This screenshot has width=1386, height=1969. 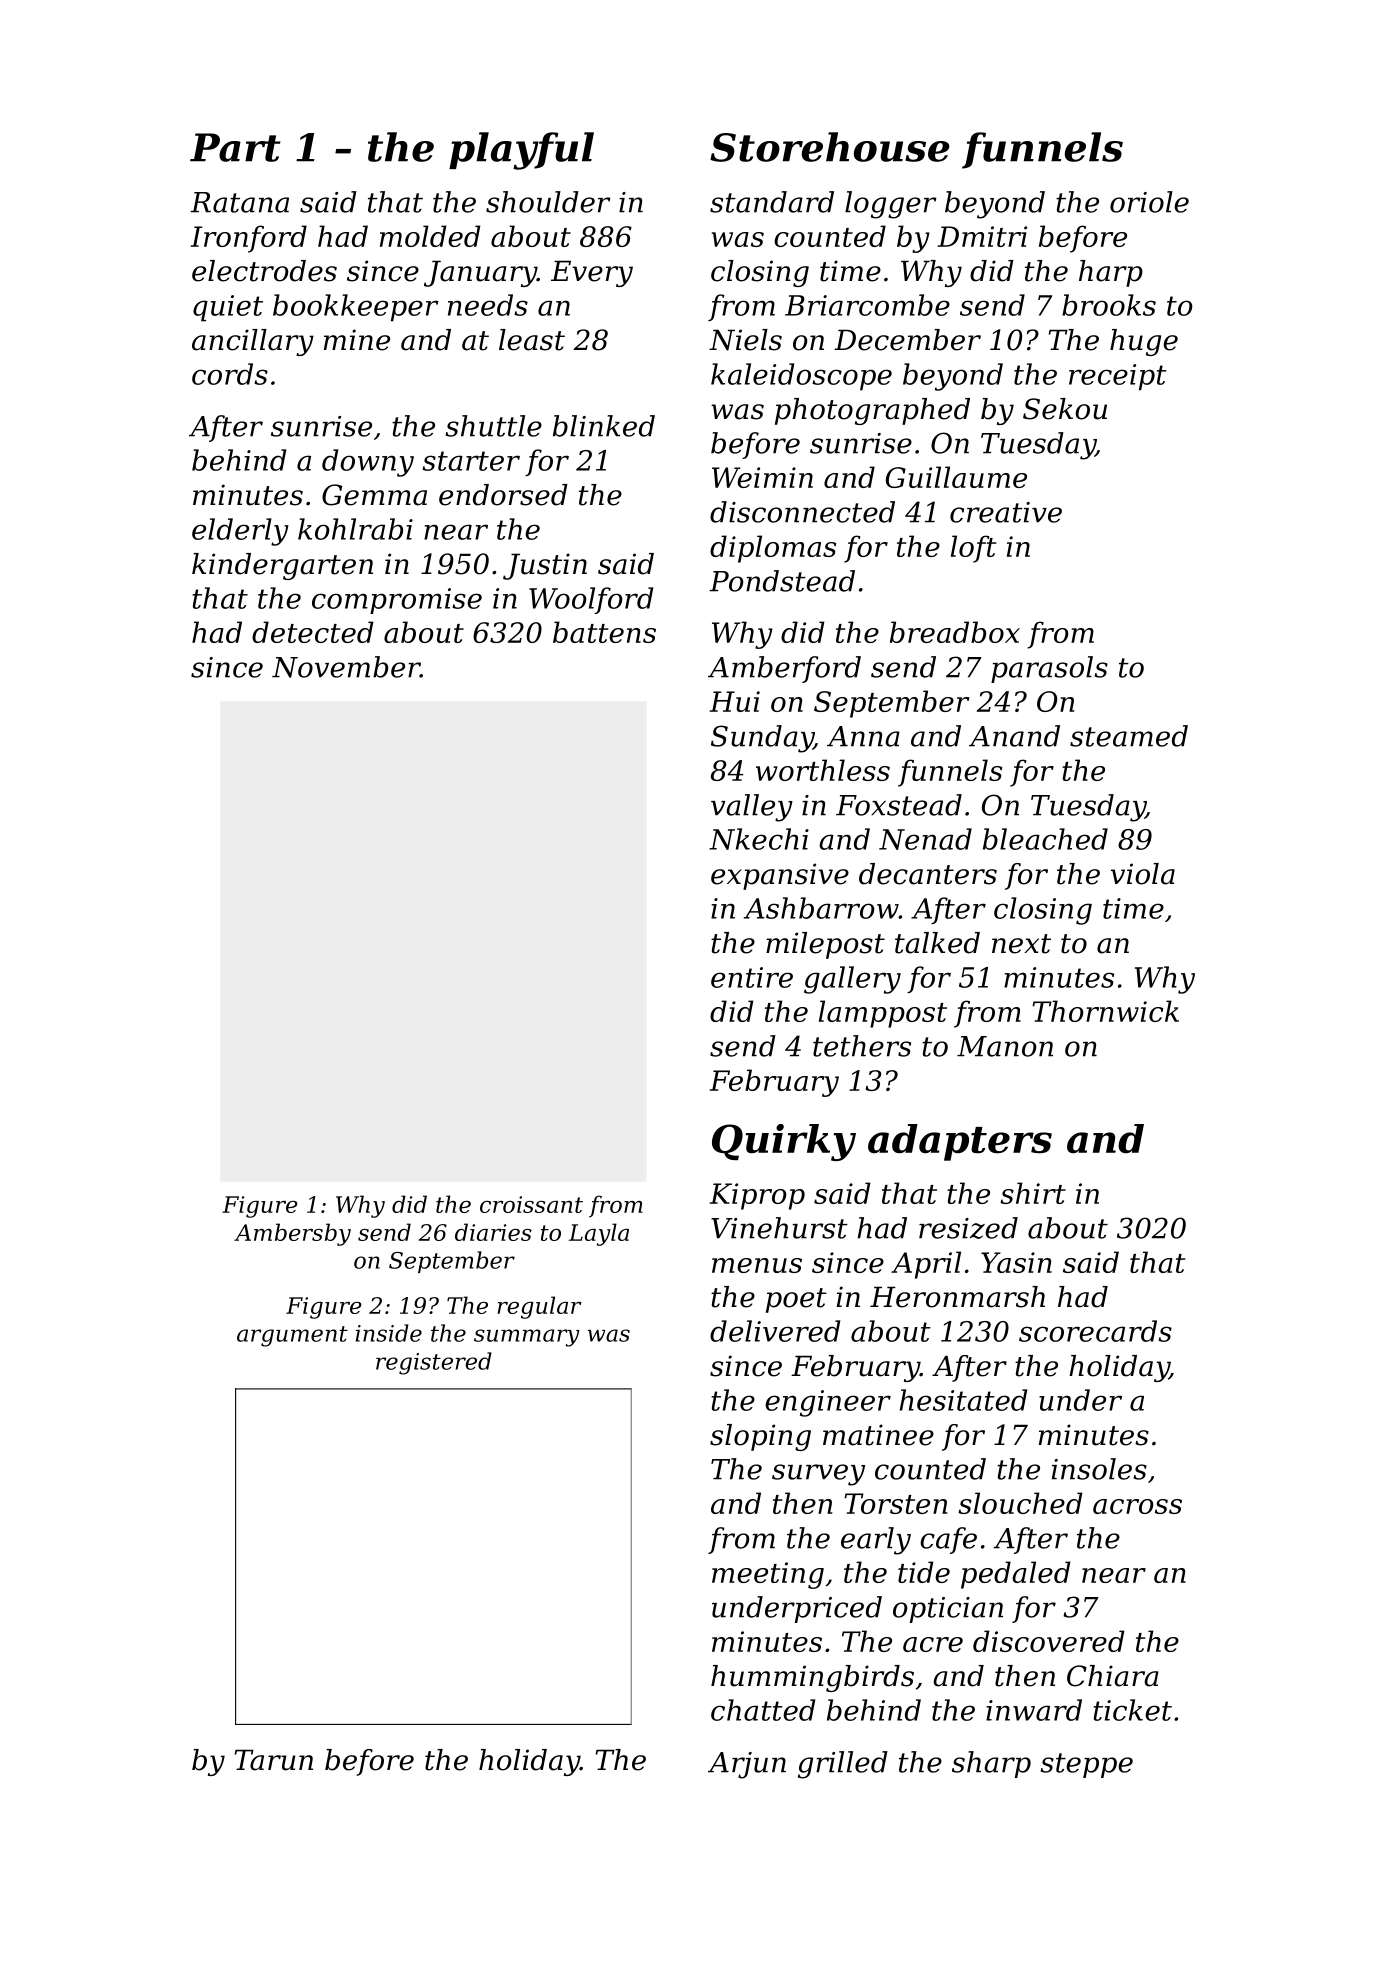 What do you see at coordinates (292, 1234) in the screenshot?
I see `Ambersby` at bounding box center [292, 1234].
